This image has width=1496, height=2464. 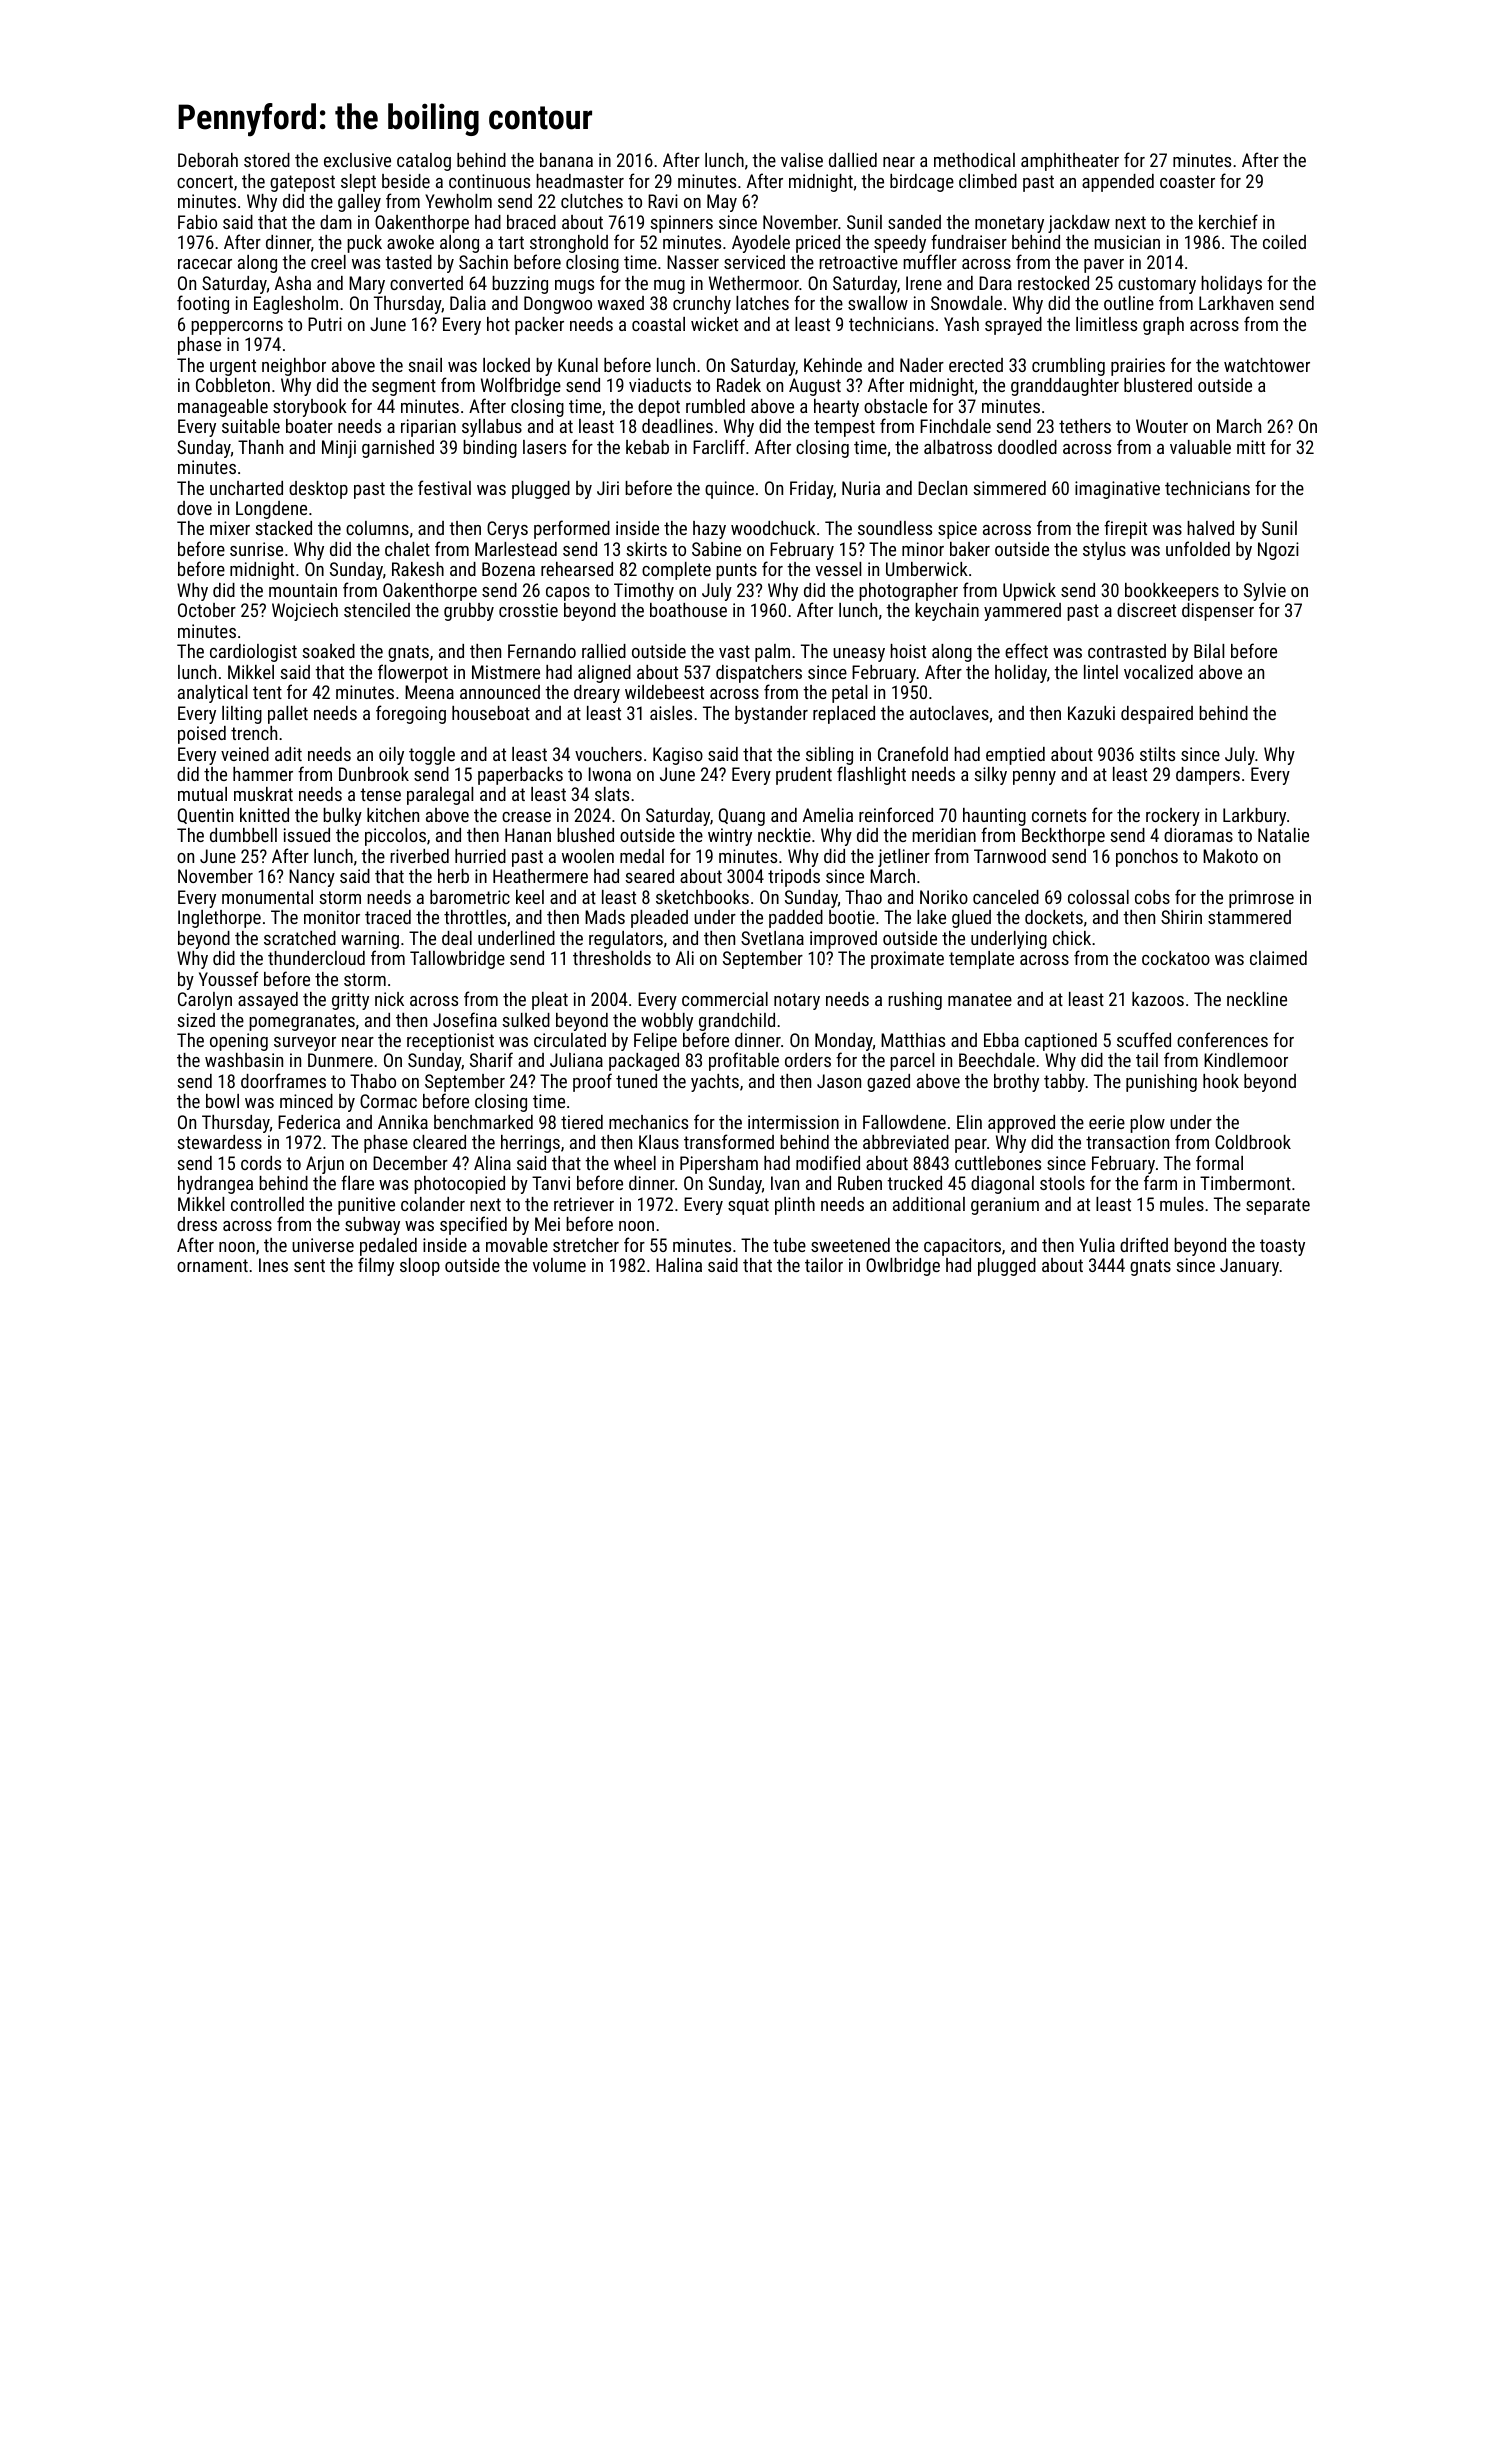 I want to click on methodical, so click(x=974, y=160).
